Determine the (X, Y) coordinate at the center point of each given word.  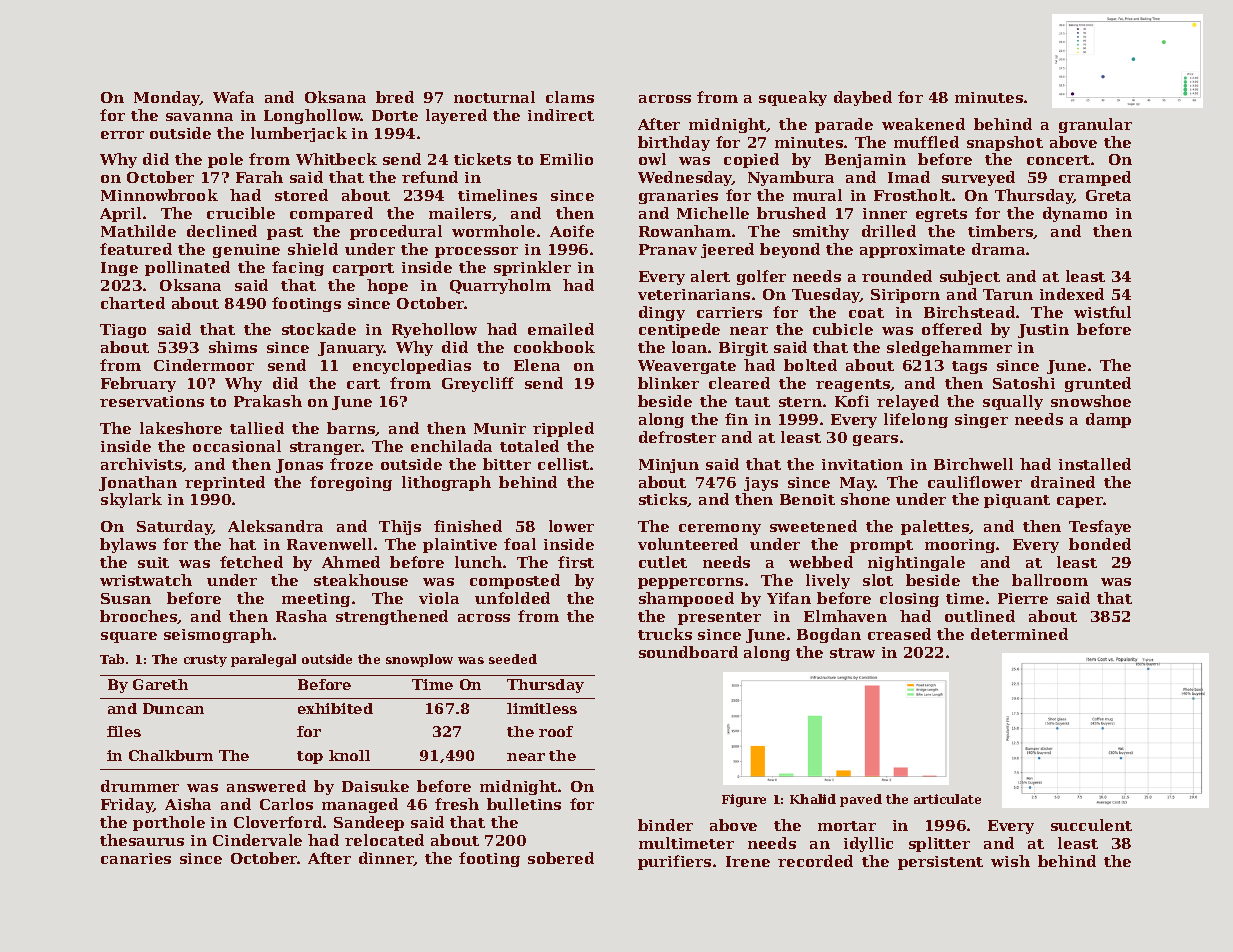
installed (1095, 464)
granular (1095, 125)
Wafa (233, 97)
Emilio (566, 159)
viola (439, 598)
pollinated (187, 268)
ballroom (1050, 580)
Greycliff (478, 384)
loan (689, 347)
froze (351, 464)
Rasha (301, 616)
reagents (853, 385)
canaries (136, 858)
